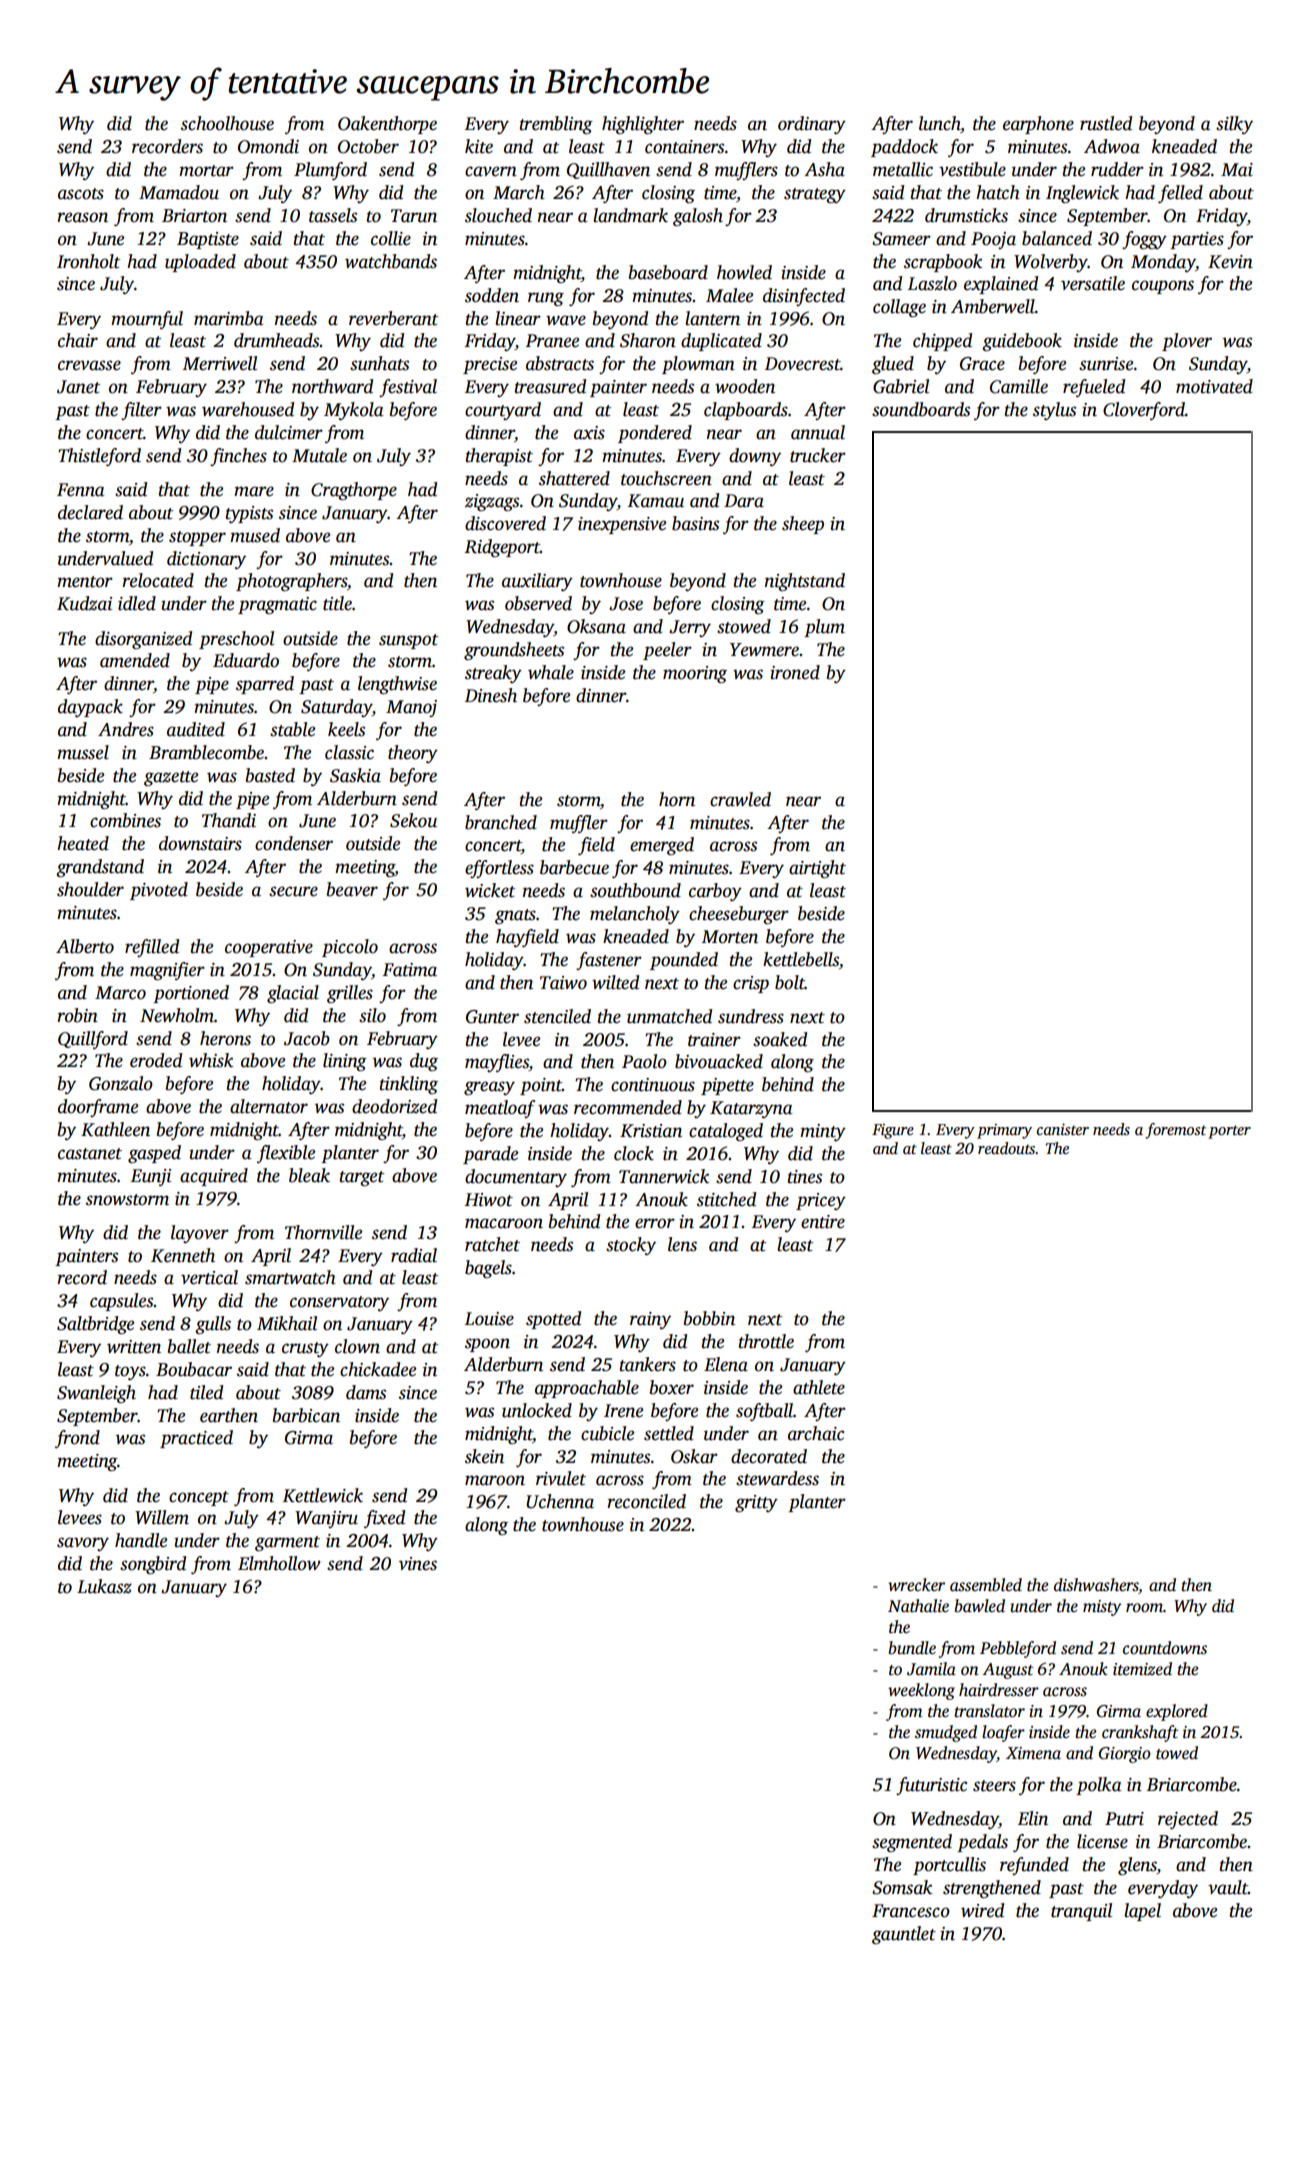 Image resolution: width=1310 pixels, height=2158 pixels. What do you see at coordinates (418, 1564) in the screenshot?
I see `vines` at bounding box center [418, 1564].
